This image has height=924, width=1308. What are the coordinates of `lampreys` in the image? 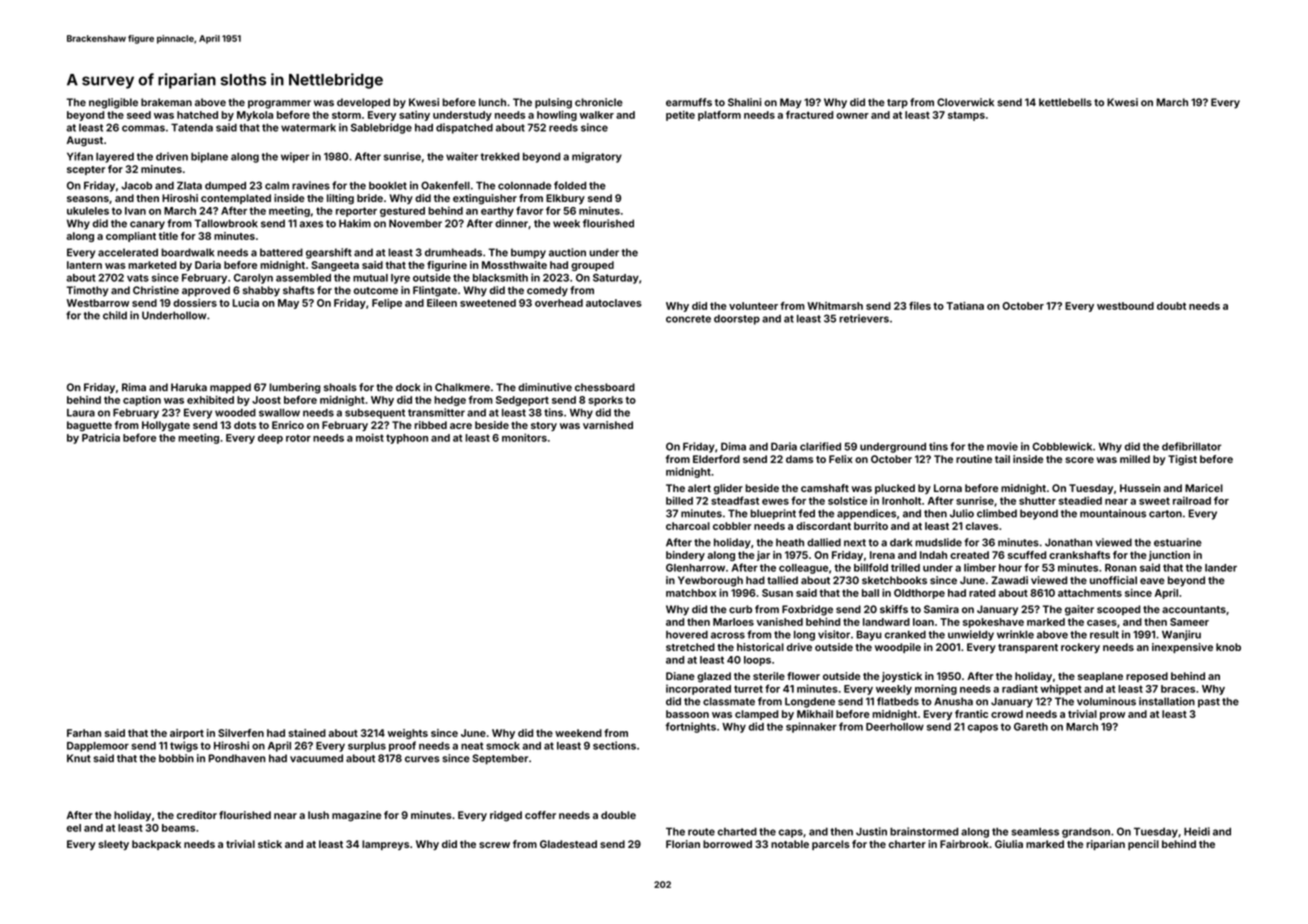 It's located at (385, 845).
